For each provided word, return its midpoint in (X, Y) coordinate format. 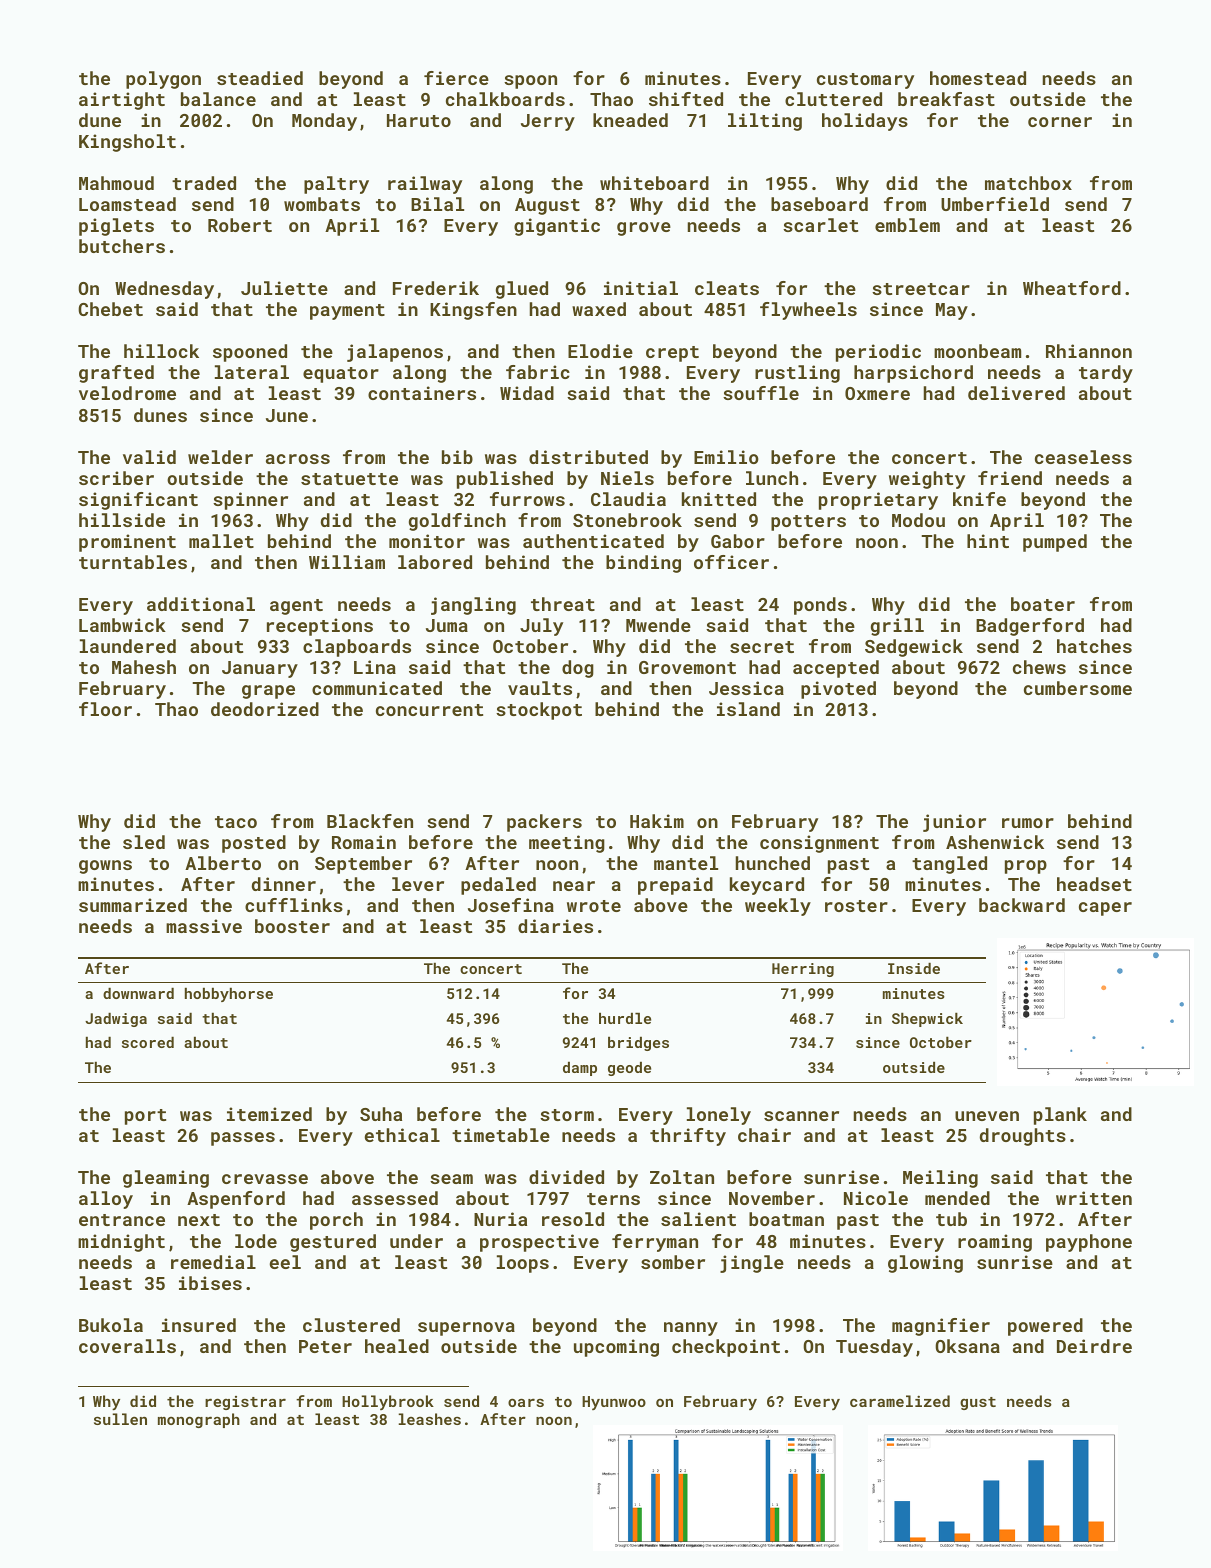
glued (522, 290)
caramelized (900, 1401)
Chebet (110, 309)
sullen (120, 1419)
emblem (907, 225)
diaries (555, 926)
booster (292, 926)
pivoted (838, 690)
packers (544, 823)
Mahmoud (116, 183)
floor (105, 709)
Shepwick (927, 1019)
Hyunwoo (614, 1403)
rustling (797, 374)
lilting (765, 122)
